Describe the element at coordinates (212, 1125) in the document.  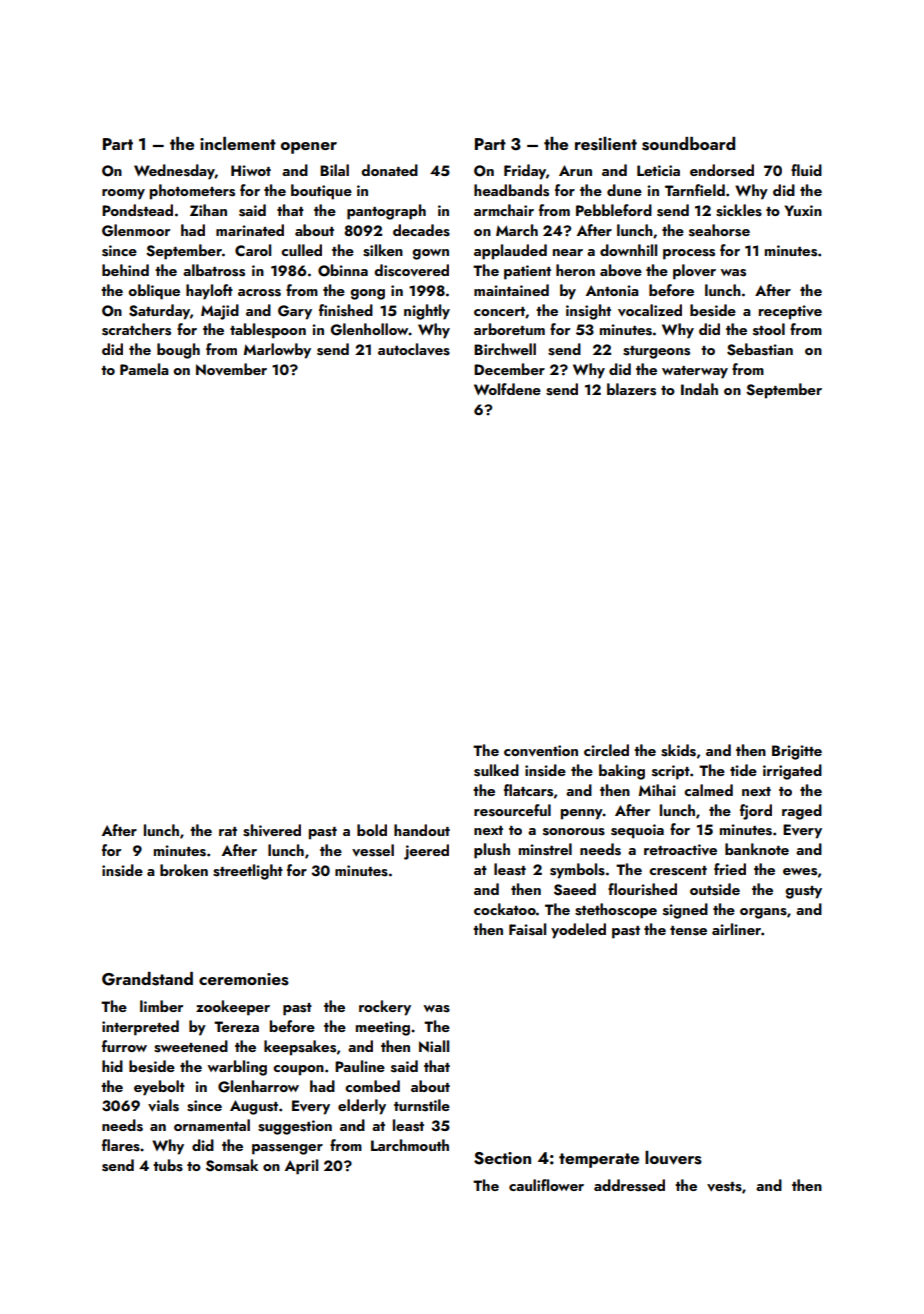
I see `ornamental` at that location.
